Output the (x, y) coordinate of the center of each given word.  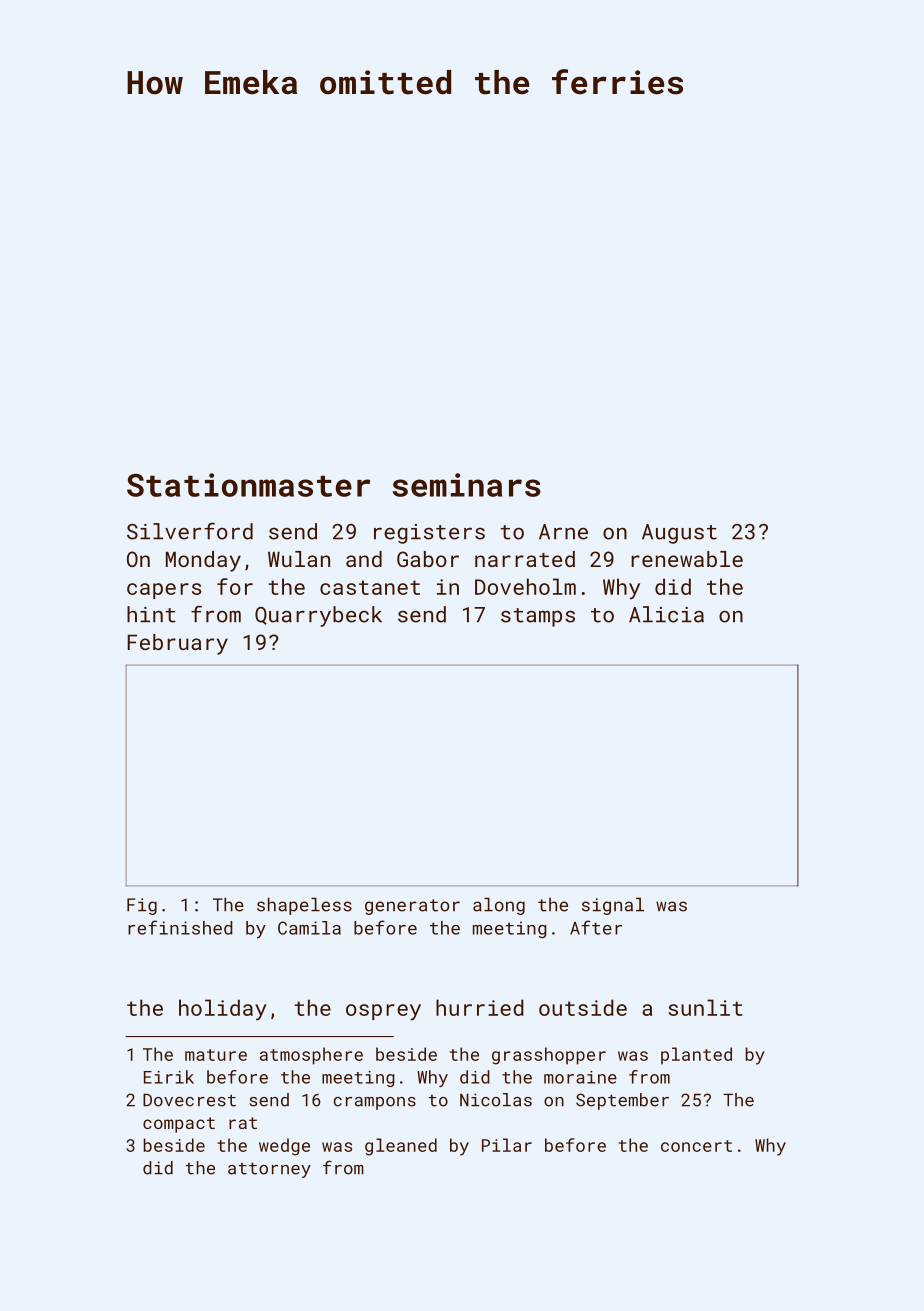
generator (412, 907)
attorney (269, 1170)
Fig (142, 906)
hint (151, 614)
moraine (580, 1077)
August (679, 534)
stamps (538, 617)
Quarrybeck (318, 616)
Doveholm (525, 586)
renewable (687, 559)
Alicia (666, 614)
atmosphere (311, 1056)
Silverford (190, 531)
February (178, 644)
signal (613, 906)
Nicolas (496, 1100)
